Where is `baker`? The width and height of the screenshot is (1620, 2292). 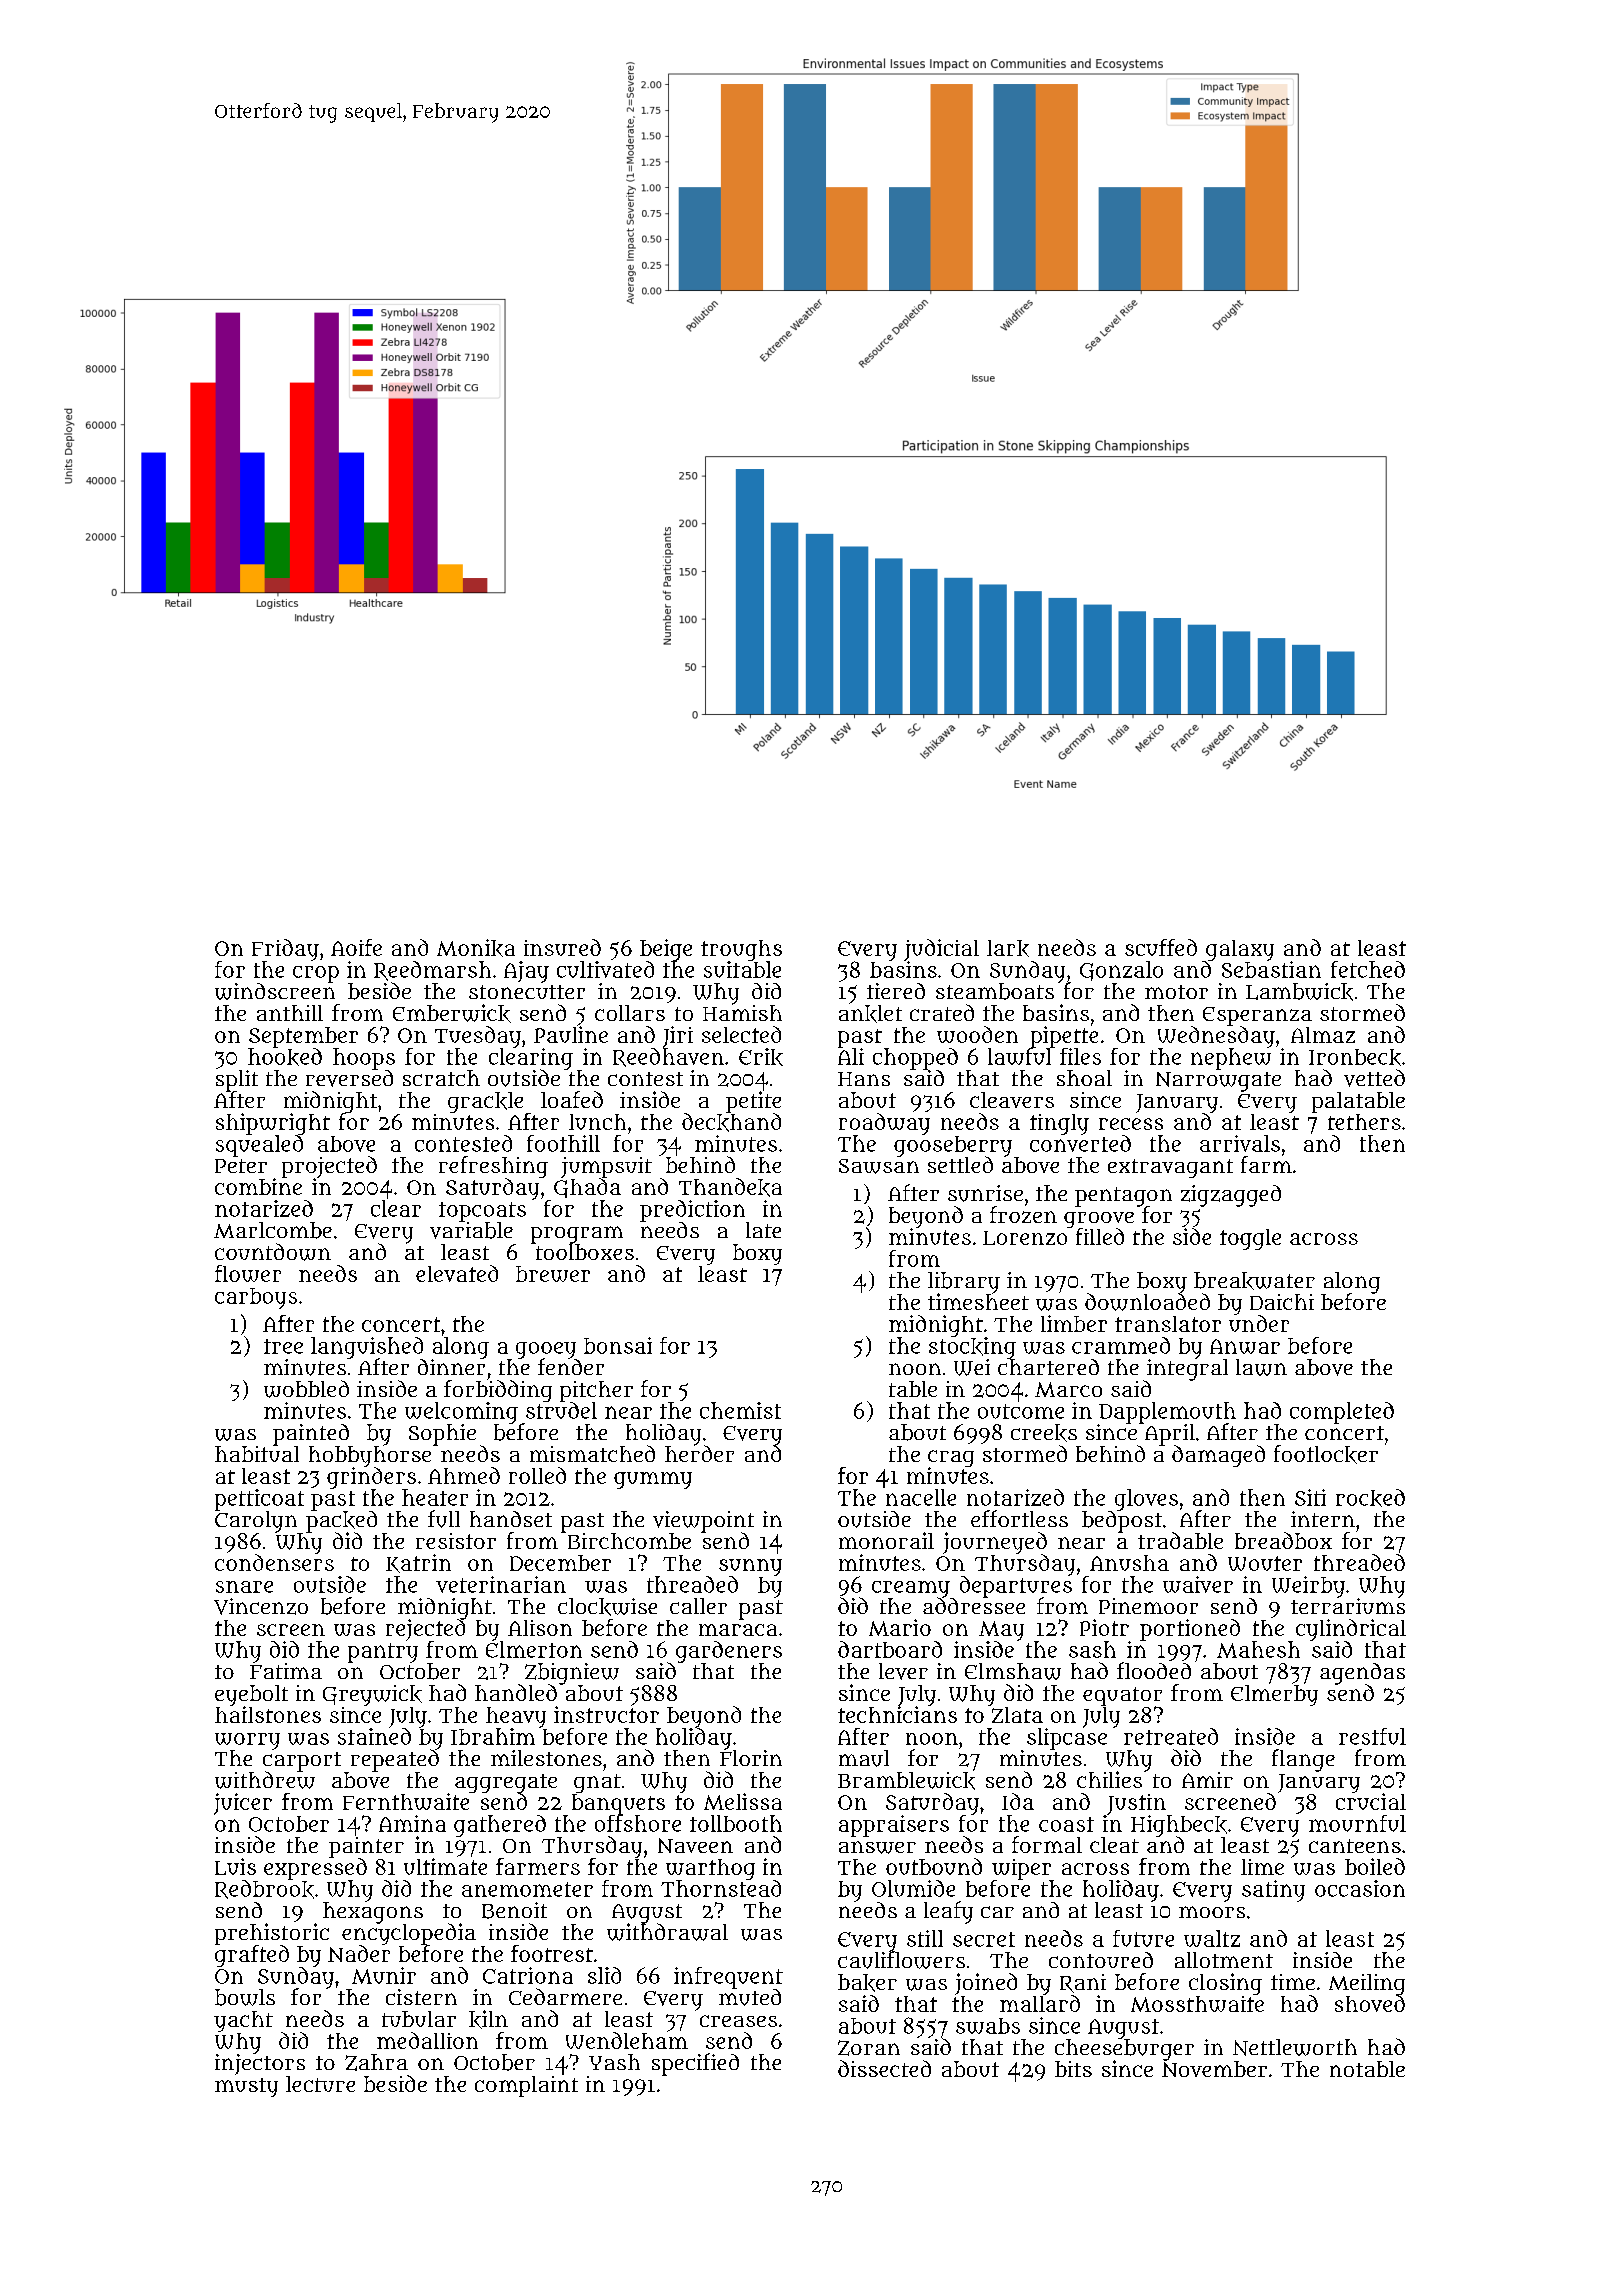 baker is located at coordinates (867, 1983).
